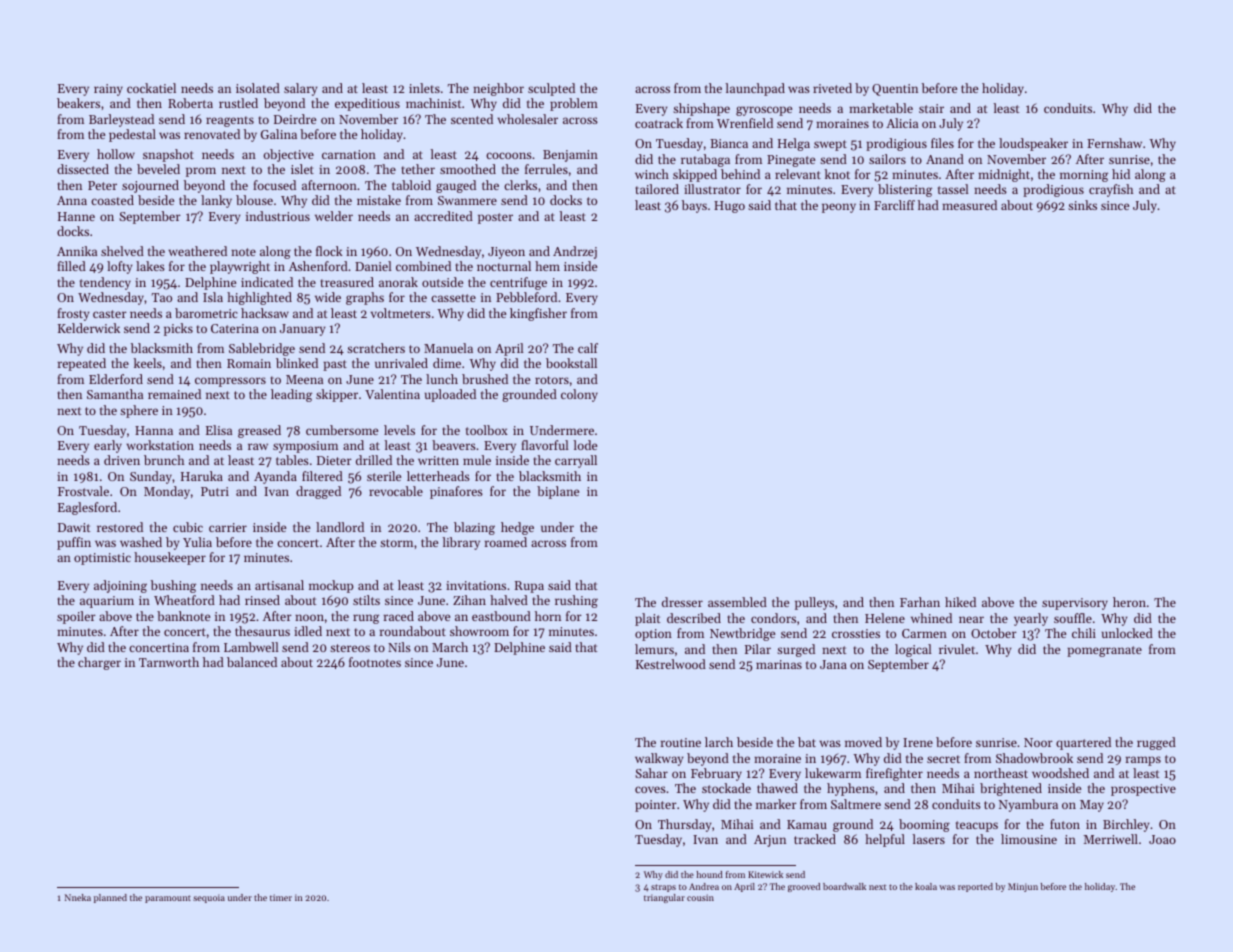 This page has width=1233, height=952. I want to click on pointer, so click(656, 806).
